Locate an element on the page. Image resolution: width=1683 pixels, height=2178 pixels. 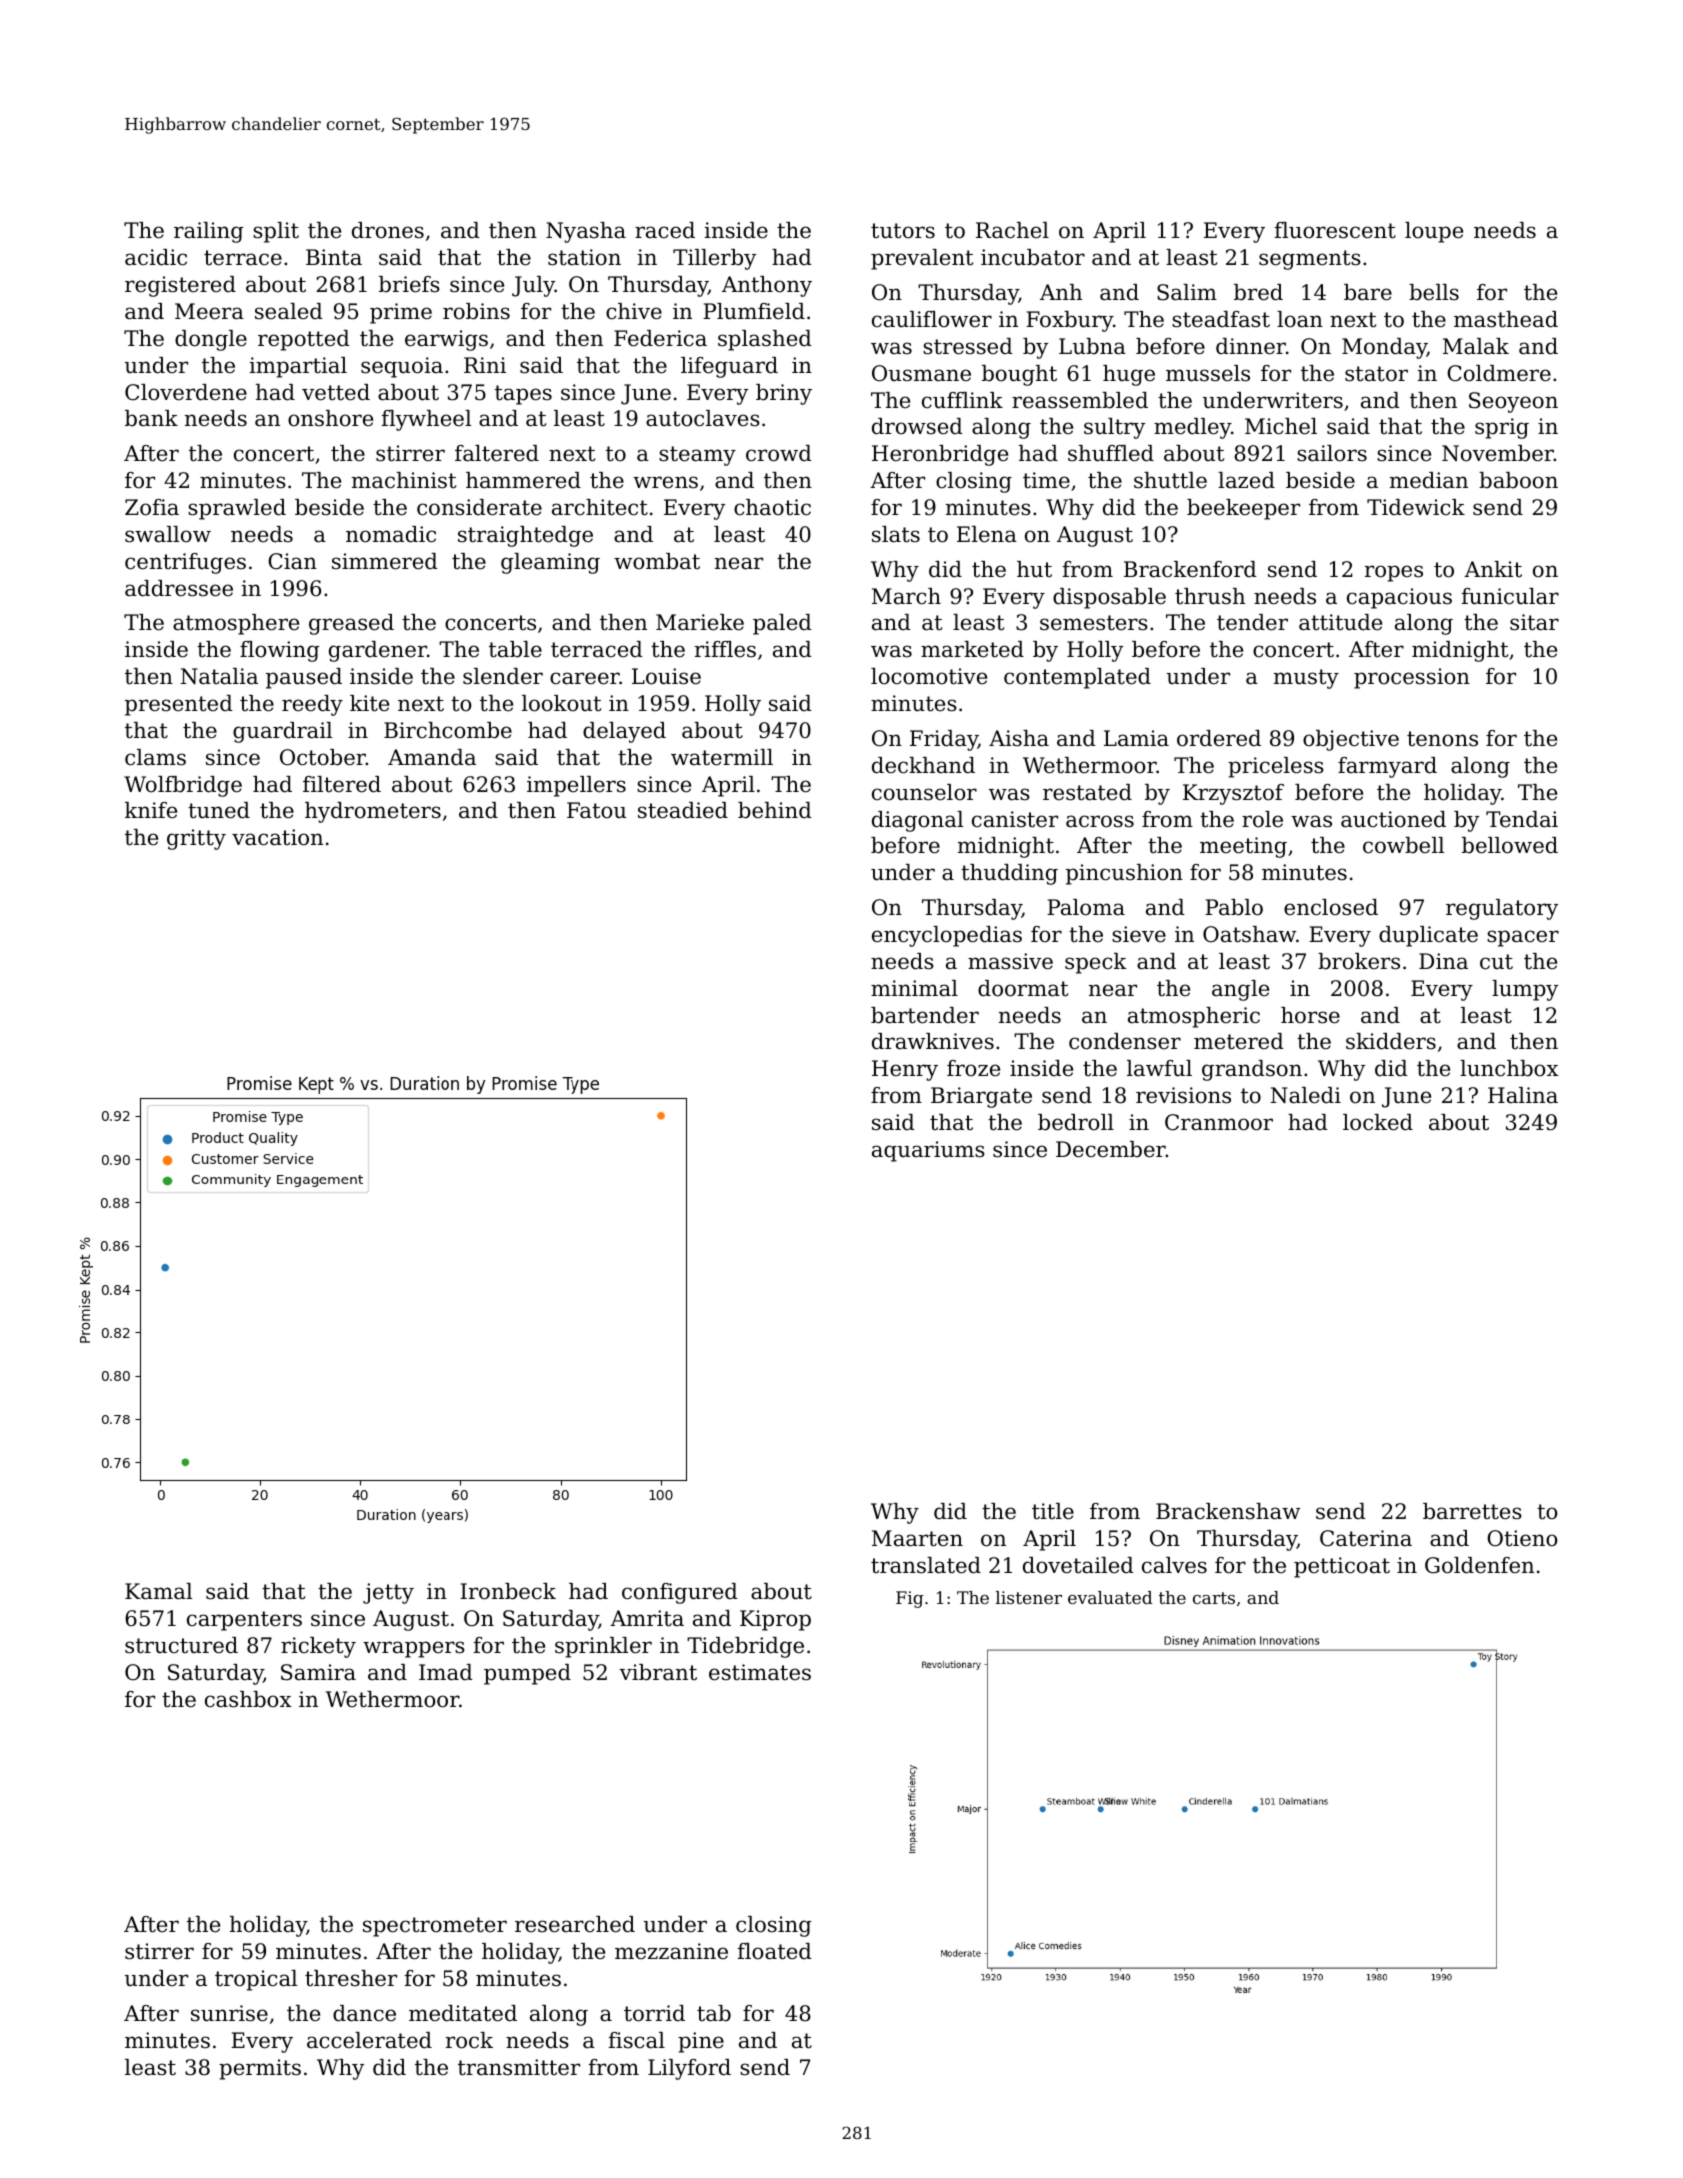
farmyard is located at coordinates (1387, 767).
